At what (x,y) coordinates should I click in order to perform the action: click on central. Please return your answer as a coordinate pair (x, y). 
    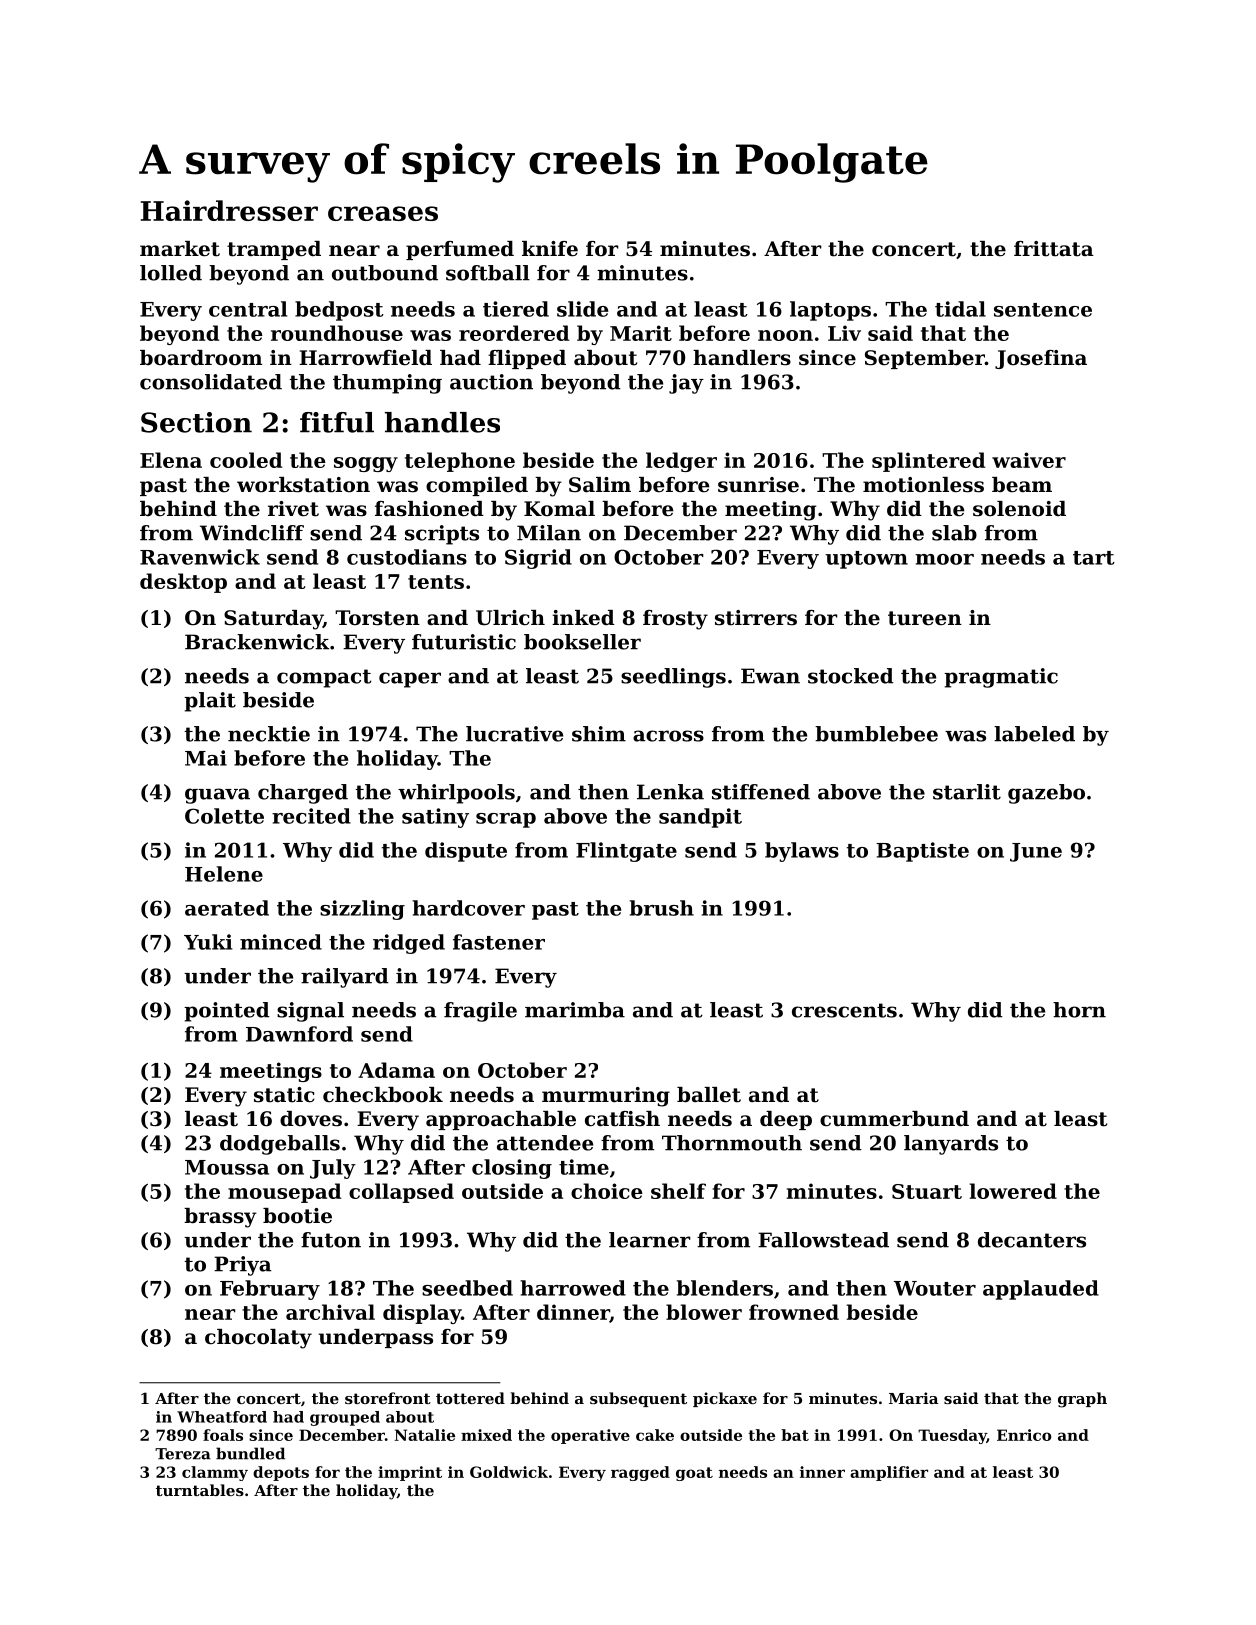
    Looking at the image, I should click on (248, 309).
